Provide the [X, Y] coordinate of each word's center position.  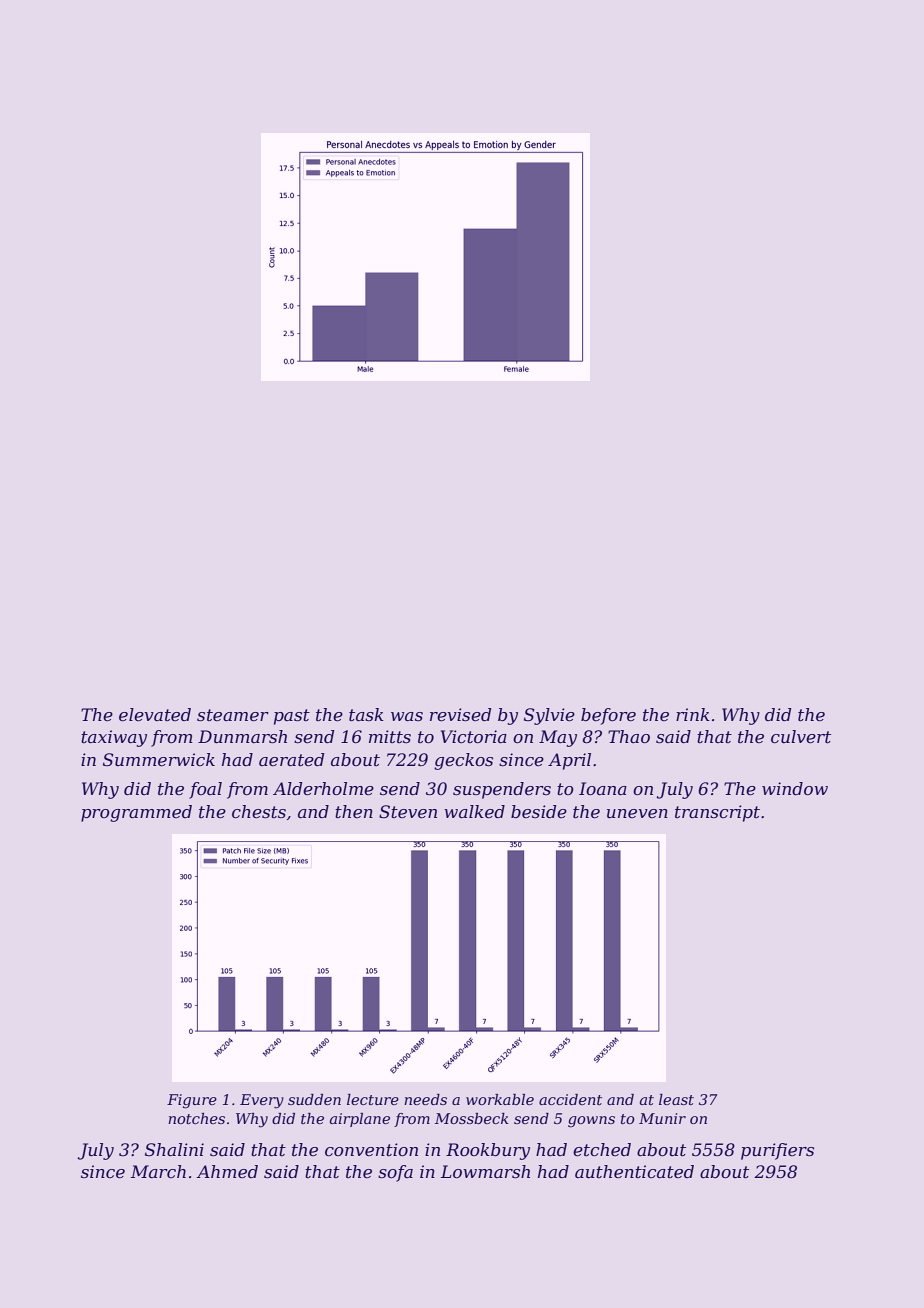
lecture [373, 1099]
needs [425, 1099]
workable [500, 1099]
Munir [662, 1118]
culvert [801, 736]
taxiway [114, 738]
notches [196, 1118]
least [676, 1099]
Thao [629, 736]
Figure [192, 1101]
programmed [136, 813]
